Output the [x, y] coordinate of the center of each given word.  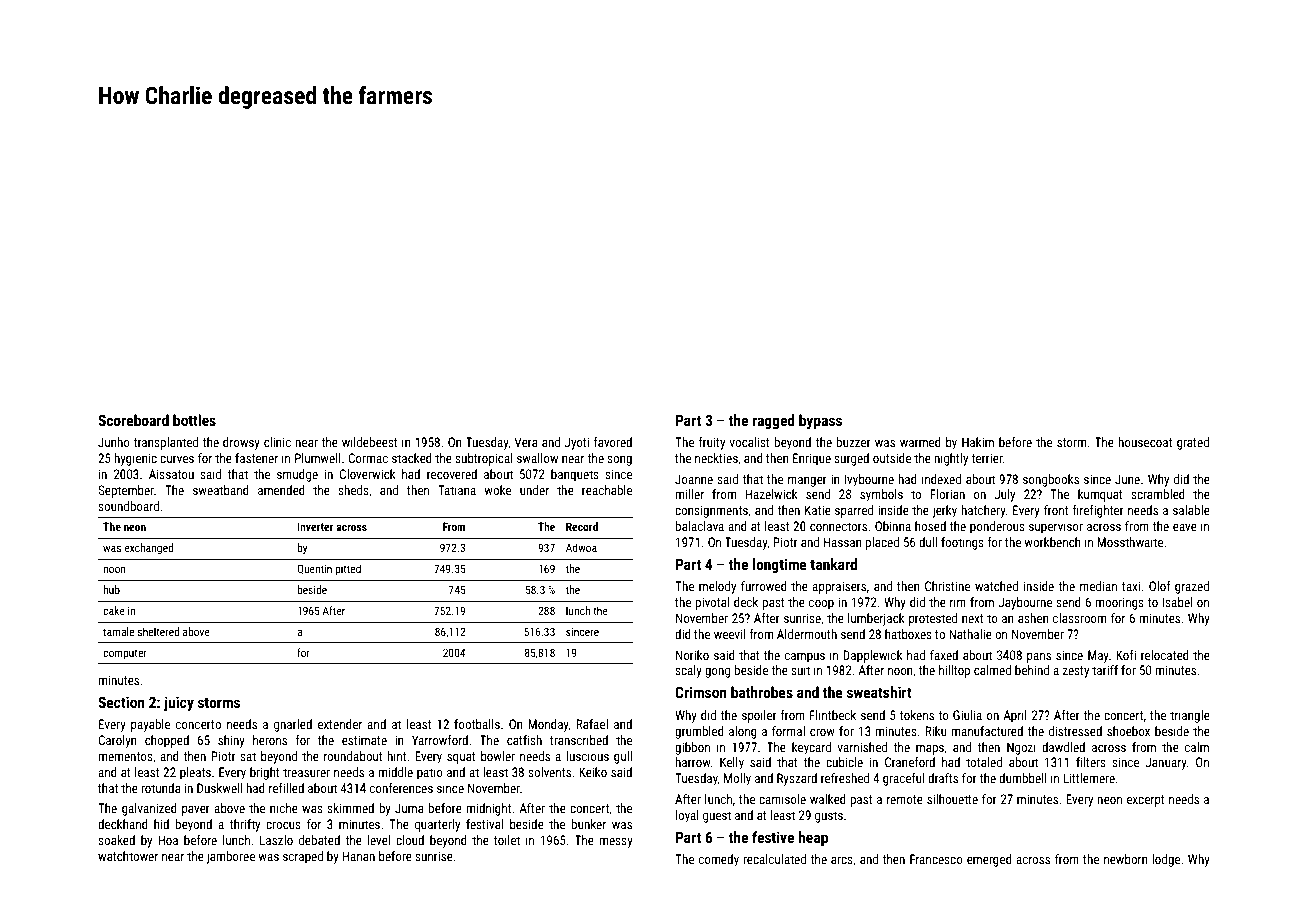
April [1015, 716]
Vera [526, 442]
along [743, 732]
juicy [179, 703]
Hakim [978, 442]
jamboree [230, 857]
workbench [1052, 542]
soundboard [128, 506]
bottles [194, 420]
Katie [818, 510]
